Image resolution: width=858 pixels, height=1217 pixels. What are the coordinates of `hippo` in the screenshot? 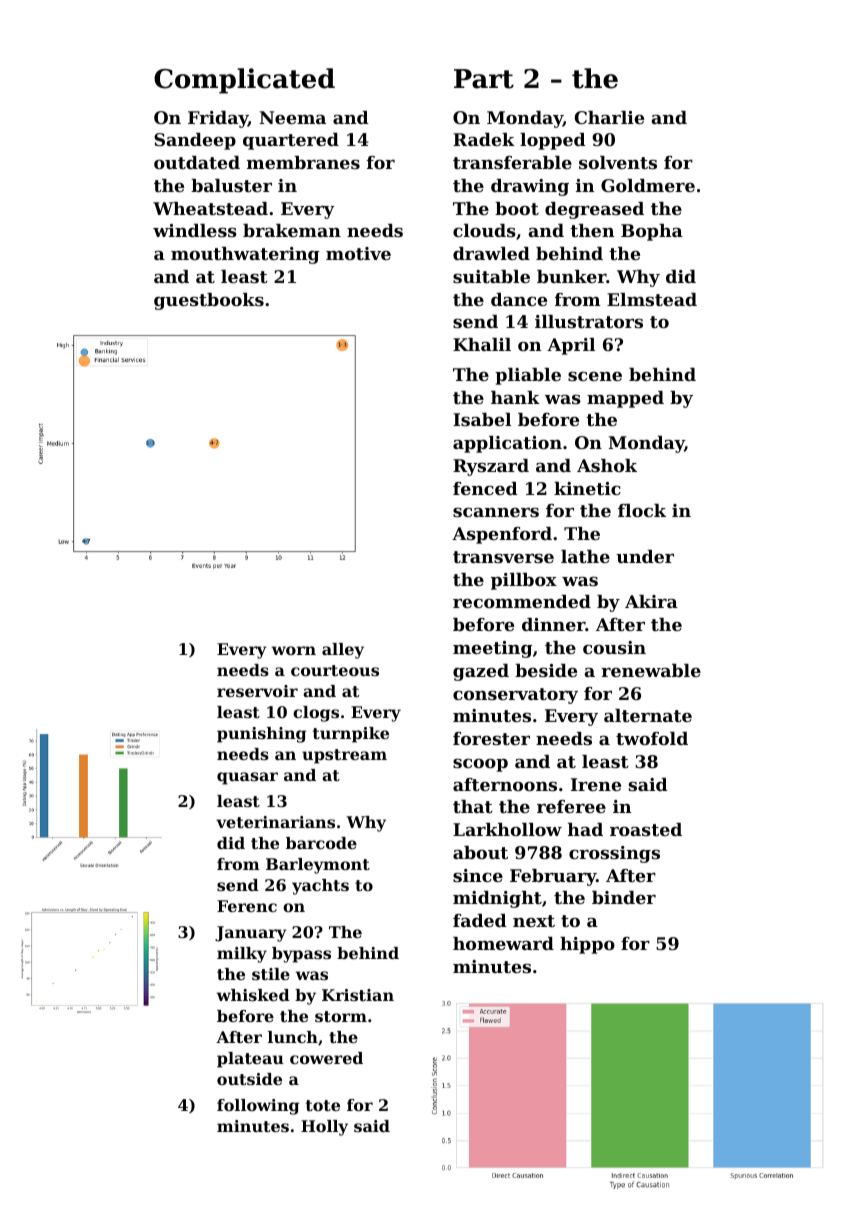 It's located at (587, 945).
